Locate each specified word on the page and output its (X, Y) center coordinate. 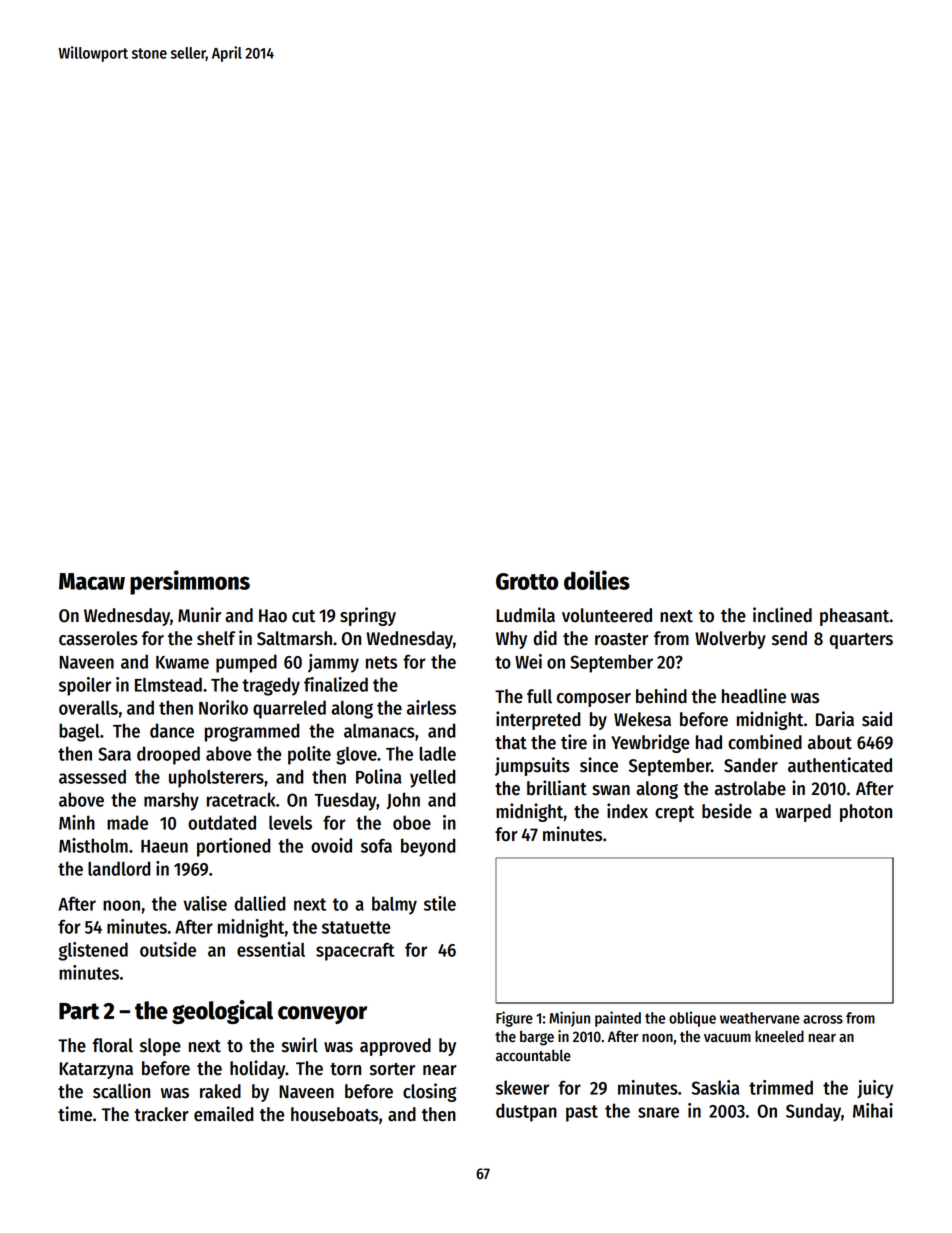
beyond (428, 847)
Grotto (527, 581)
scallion (121, 1091)
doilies (597, 580)
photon (866, 813)
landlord (119, 868)
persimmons (190, 582)
